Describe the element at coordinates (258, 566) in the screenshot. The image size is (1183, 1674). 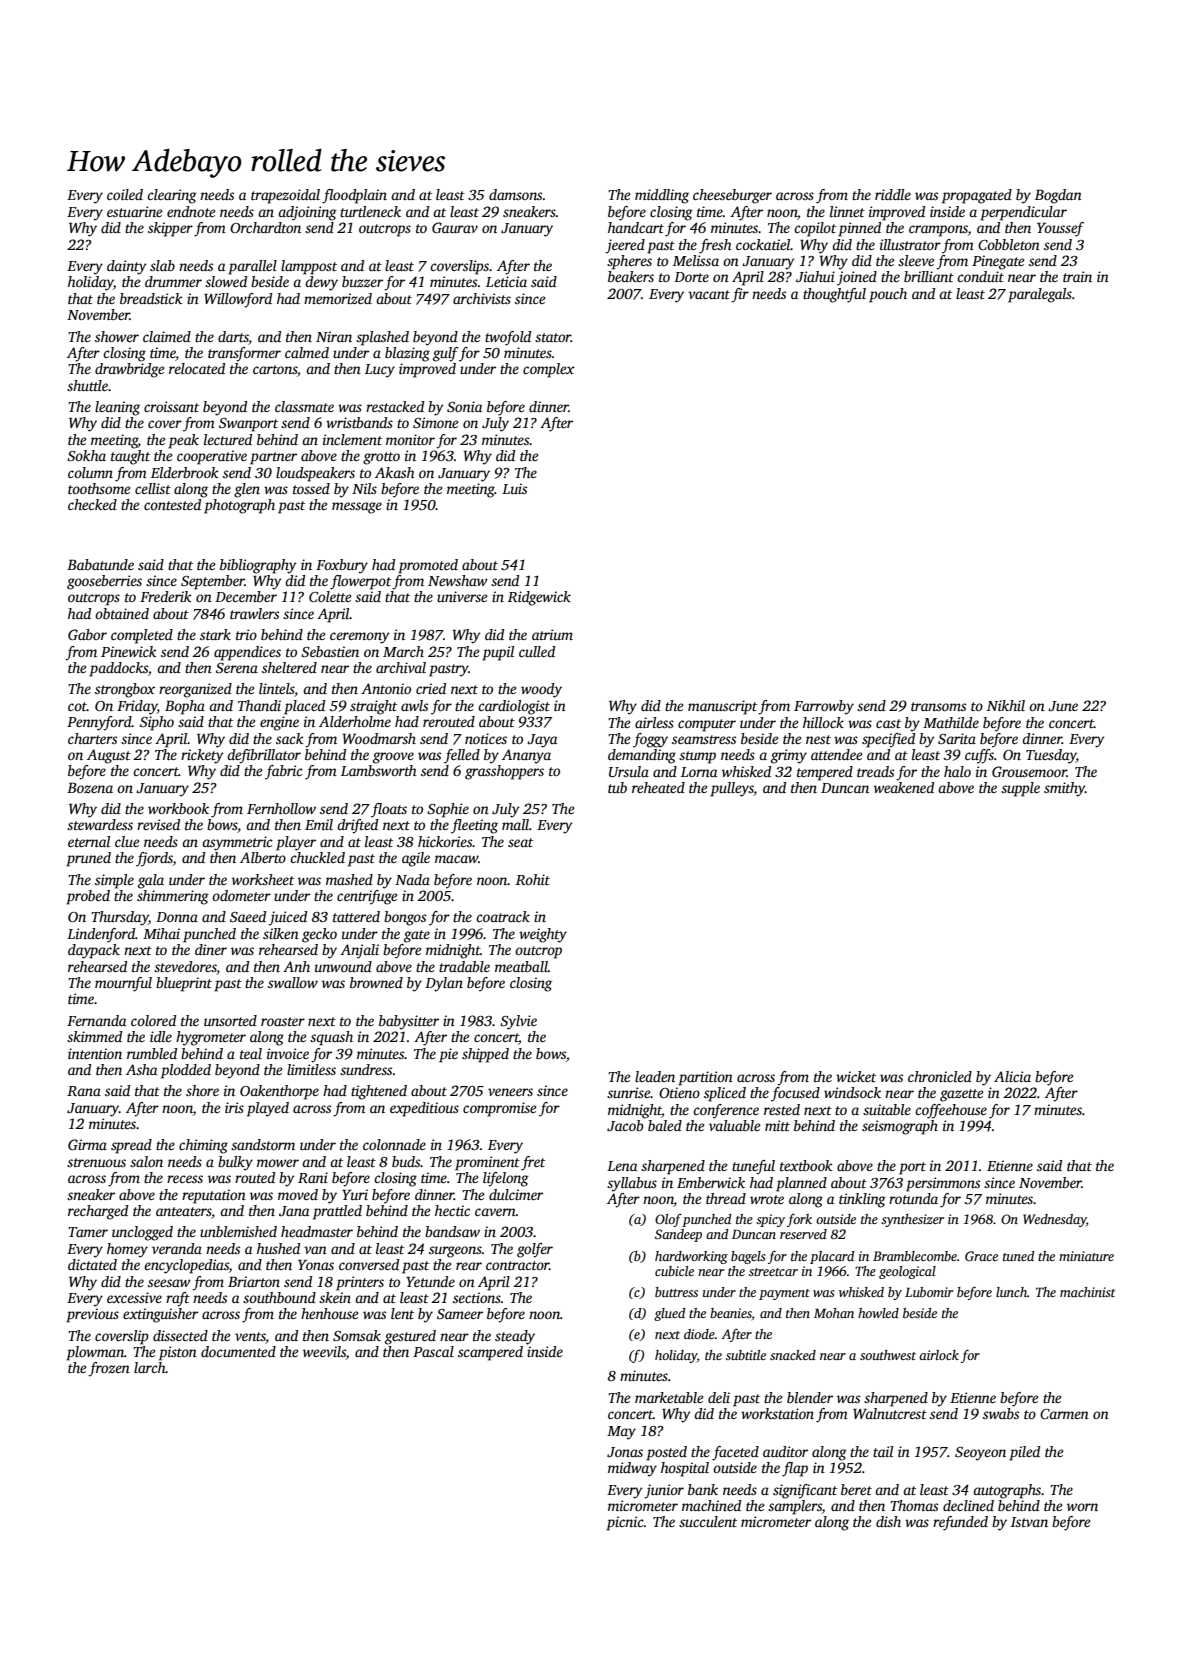
I see `bibliography` at that location.
